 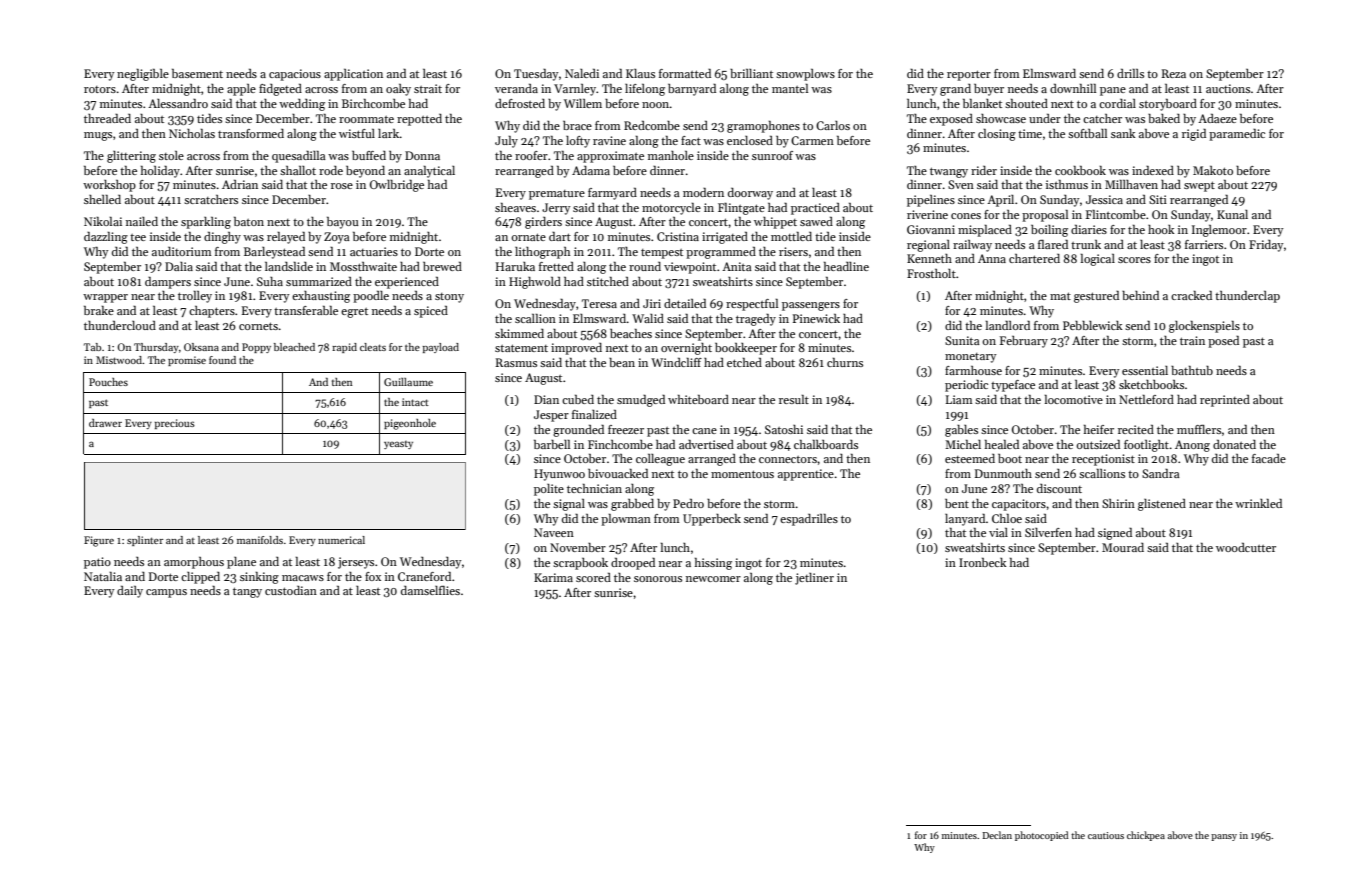 I want to click on splinter, so click(x=145, y=541).
